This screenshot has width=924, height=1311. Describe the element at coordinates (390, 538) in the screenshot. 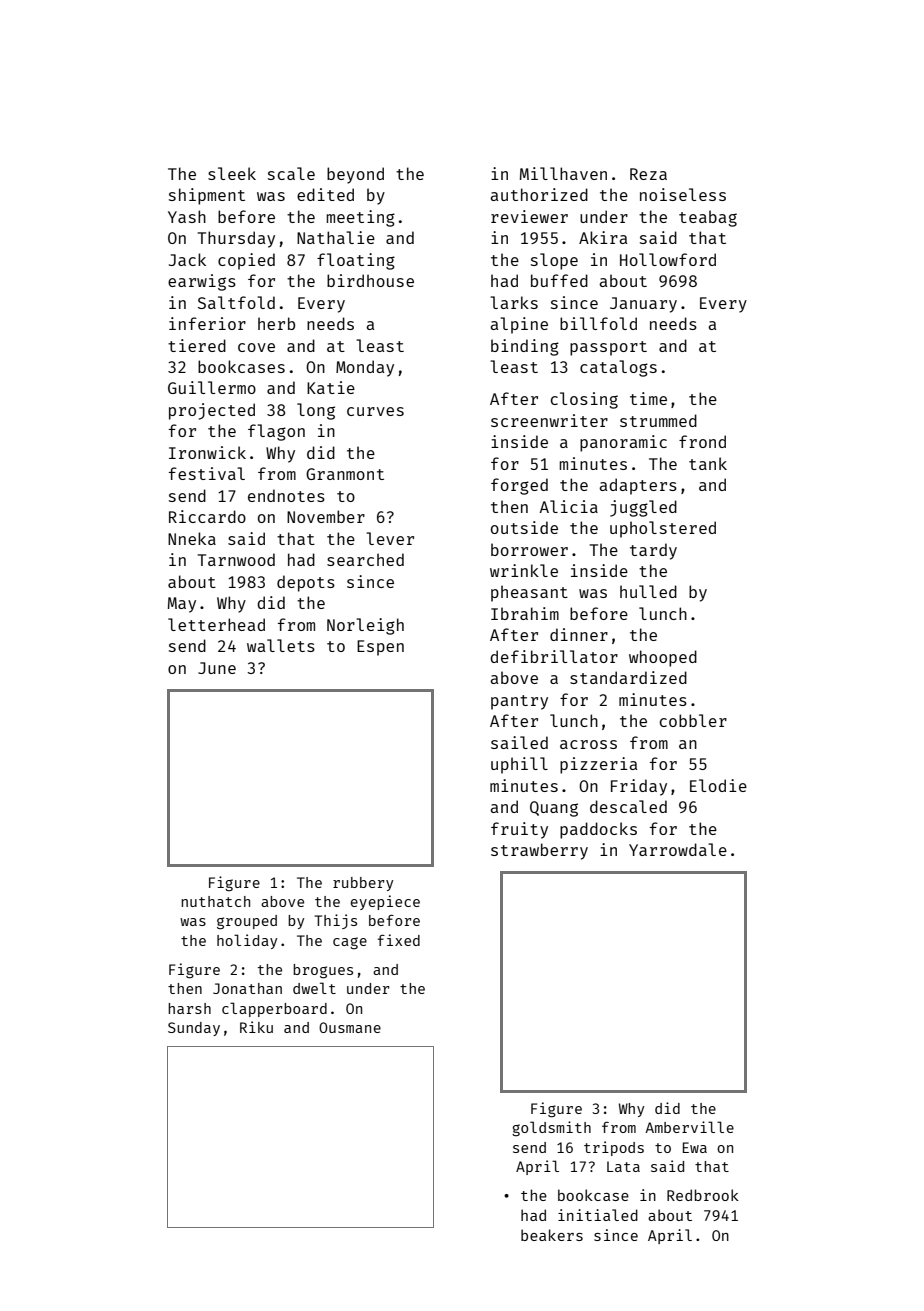

I see `lever` at that location.
